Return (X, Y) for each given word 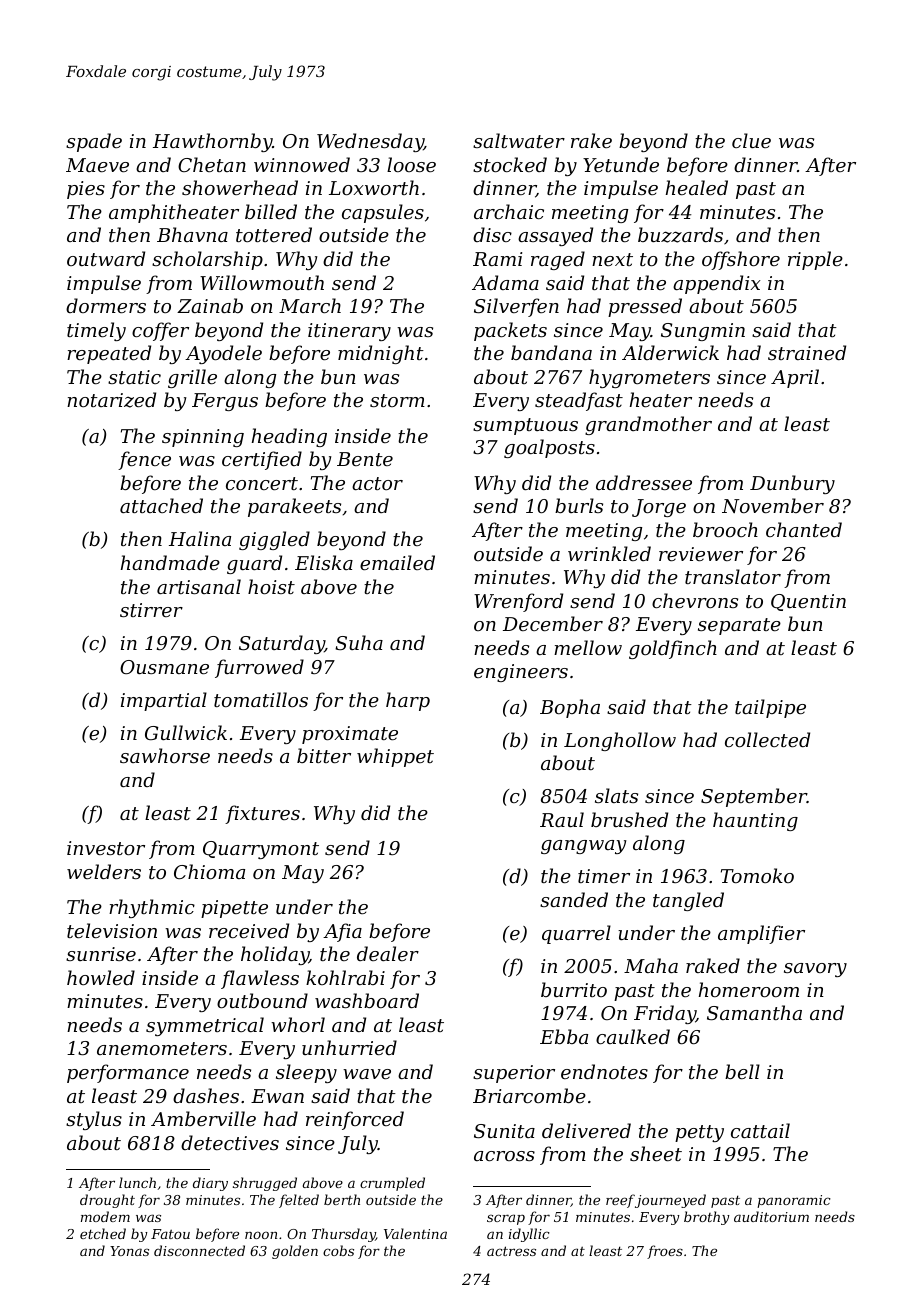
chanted (804, 529)
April (795, 378)
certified (262, 460)
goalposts (549, 448)
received (249, 930)
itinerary (349, 332)
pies (86, 190)
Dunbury (792, 484)
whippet (395, 757)
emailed (397, 562)
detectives (230, 1142)
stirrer (151, 610)
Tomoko (757, 875)
